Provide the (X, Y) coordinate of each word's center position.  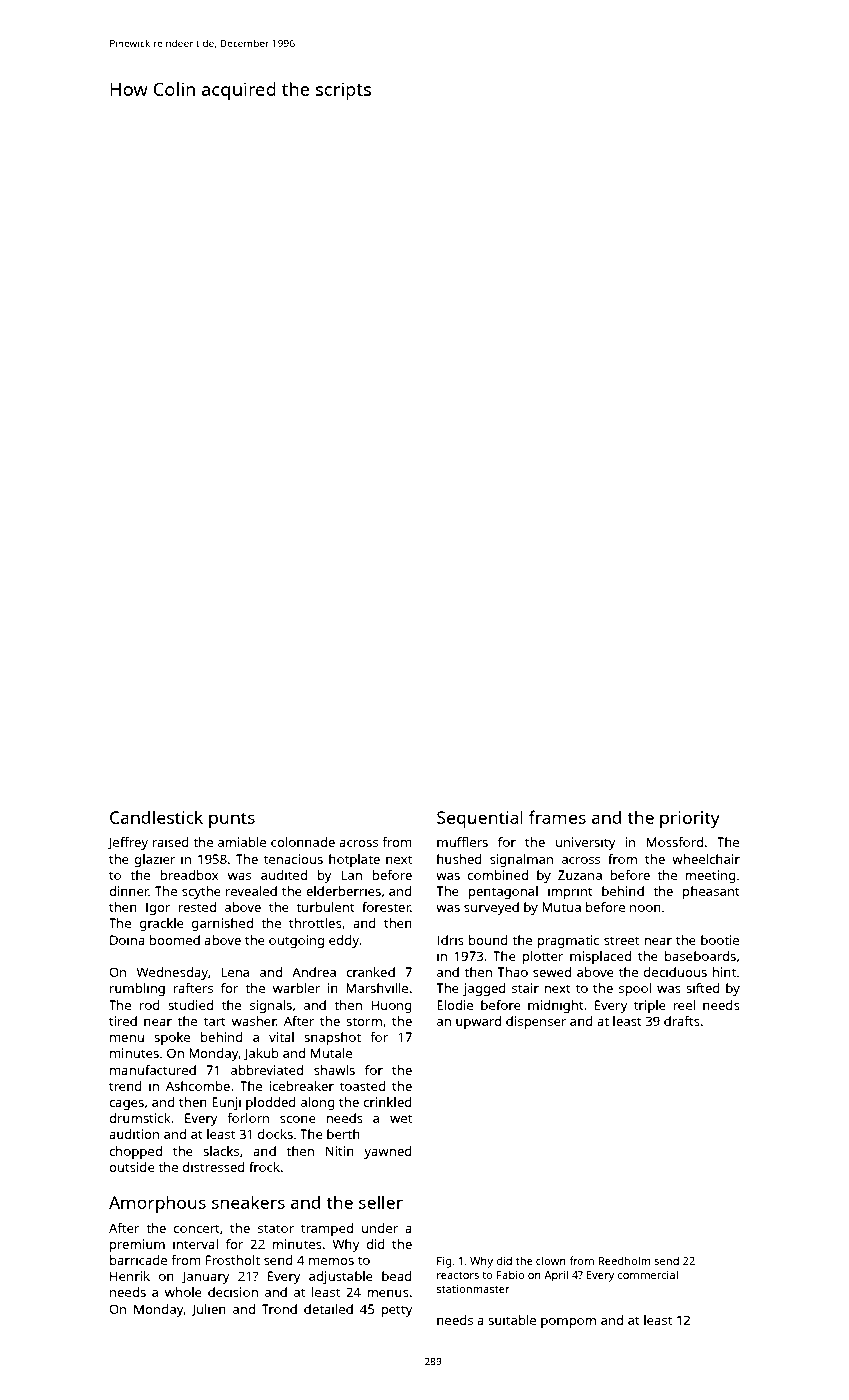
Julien (208, 1310)
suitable (512, 1320)
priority (690, 819)
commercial (648, 1274)
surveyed (491, 908)
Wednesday (172, 973)
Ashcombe (198, 1086)
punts (232, 820)
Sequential (480, 819)
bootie (720, 940)
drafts (682, 1021)
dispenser (536, 1022)
